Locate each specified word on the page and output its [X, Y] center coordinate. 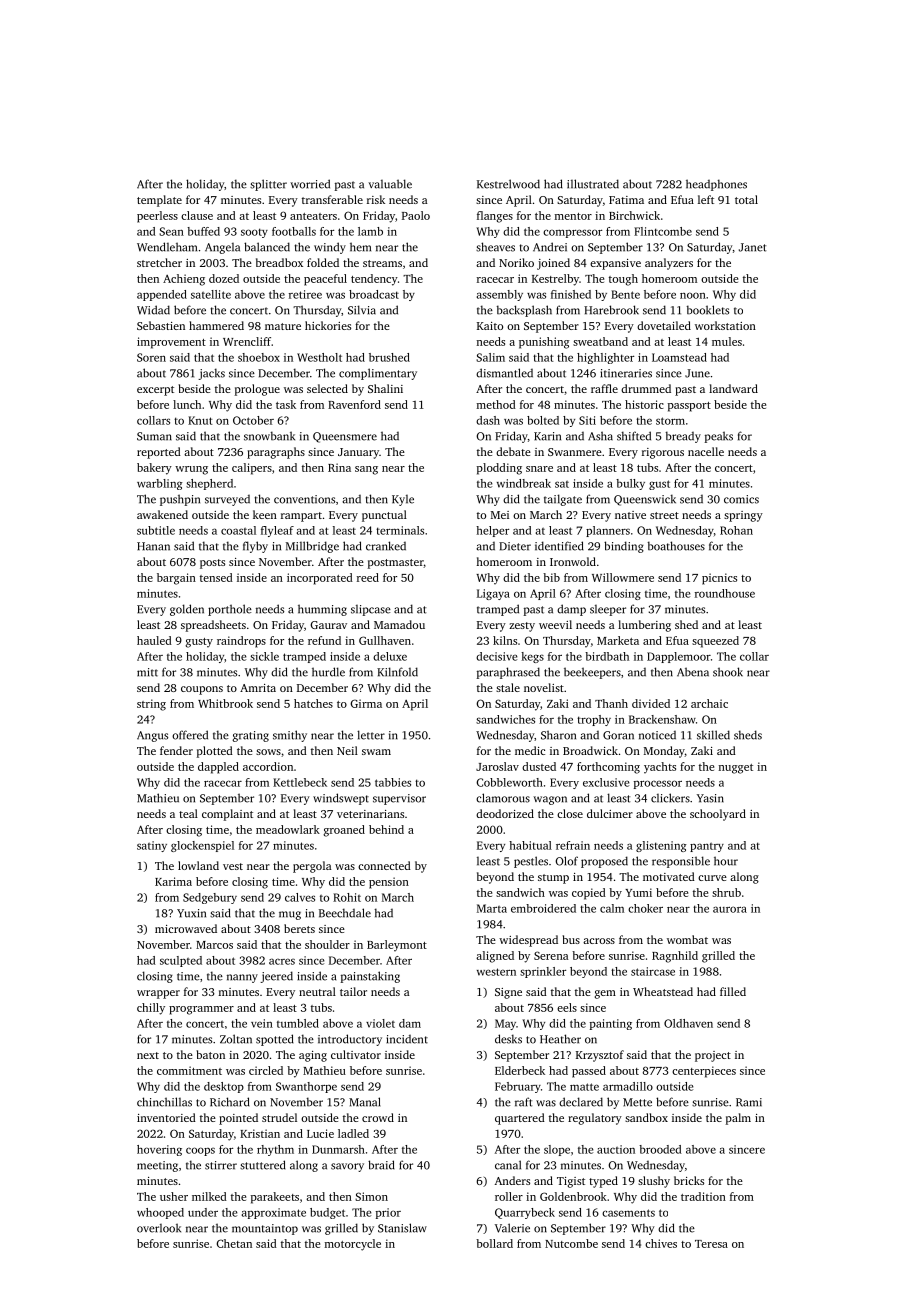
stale [508, 687]
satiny [152, 846]
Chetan [234, 1243]
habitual [530, 845]
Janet [752, 247]
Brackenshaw [662, 719]
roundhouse [725, 593]
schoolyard [718, 815]
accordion [268, 766]
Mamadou [399, 624]
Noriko [516, 262]
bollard [494, 1243]
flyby [255, 547]
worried [310, 184]
